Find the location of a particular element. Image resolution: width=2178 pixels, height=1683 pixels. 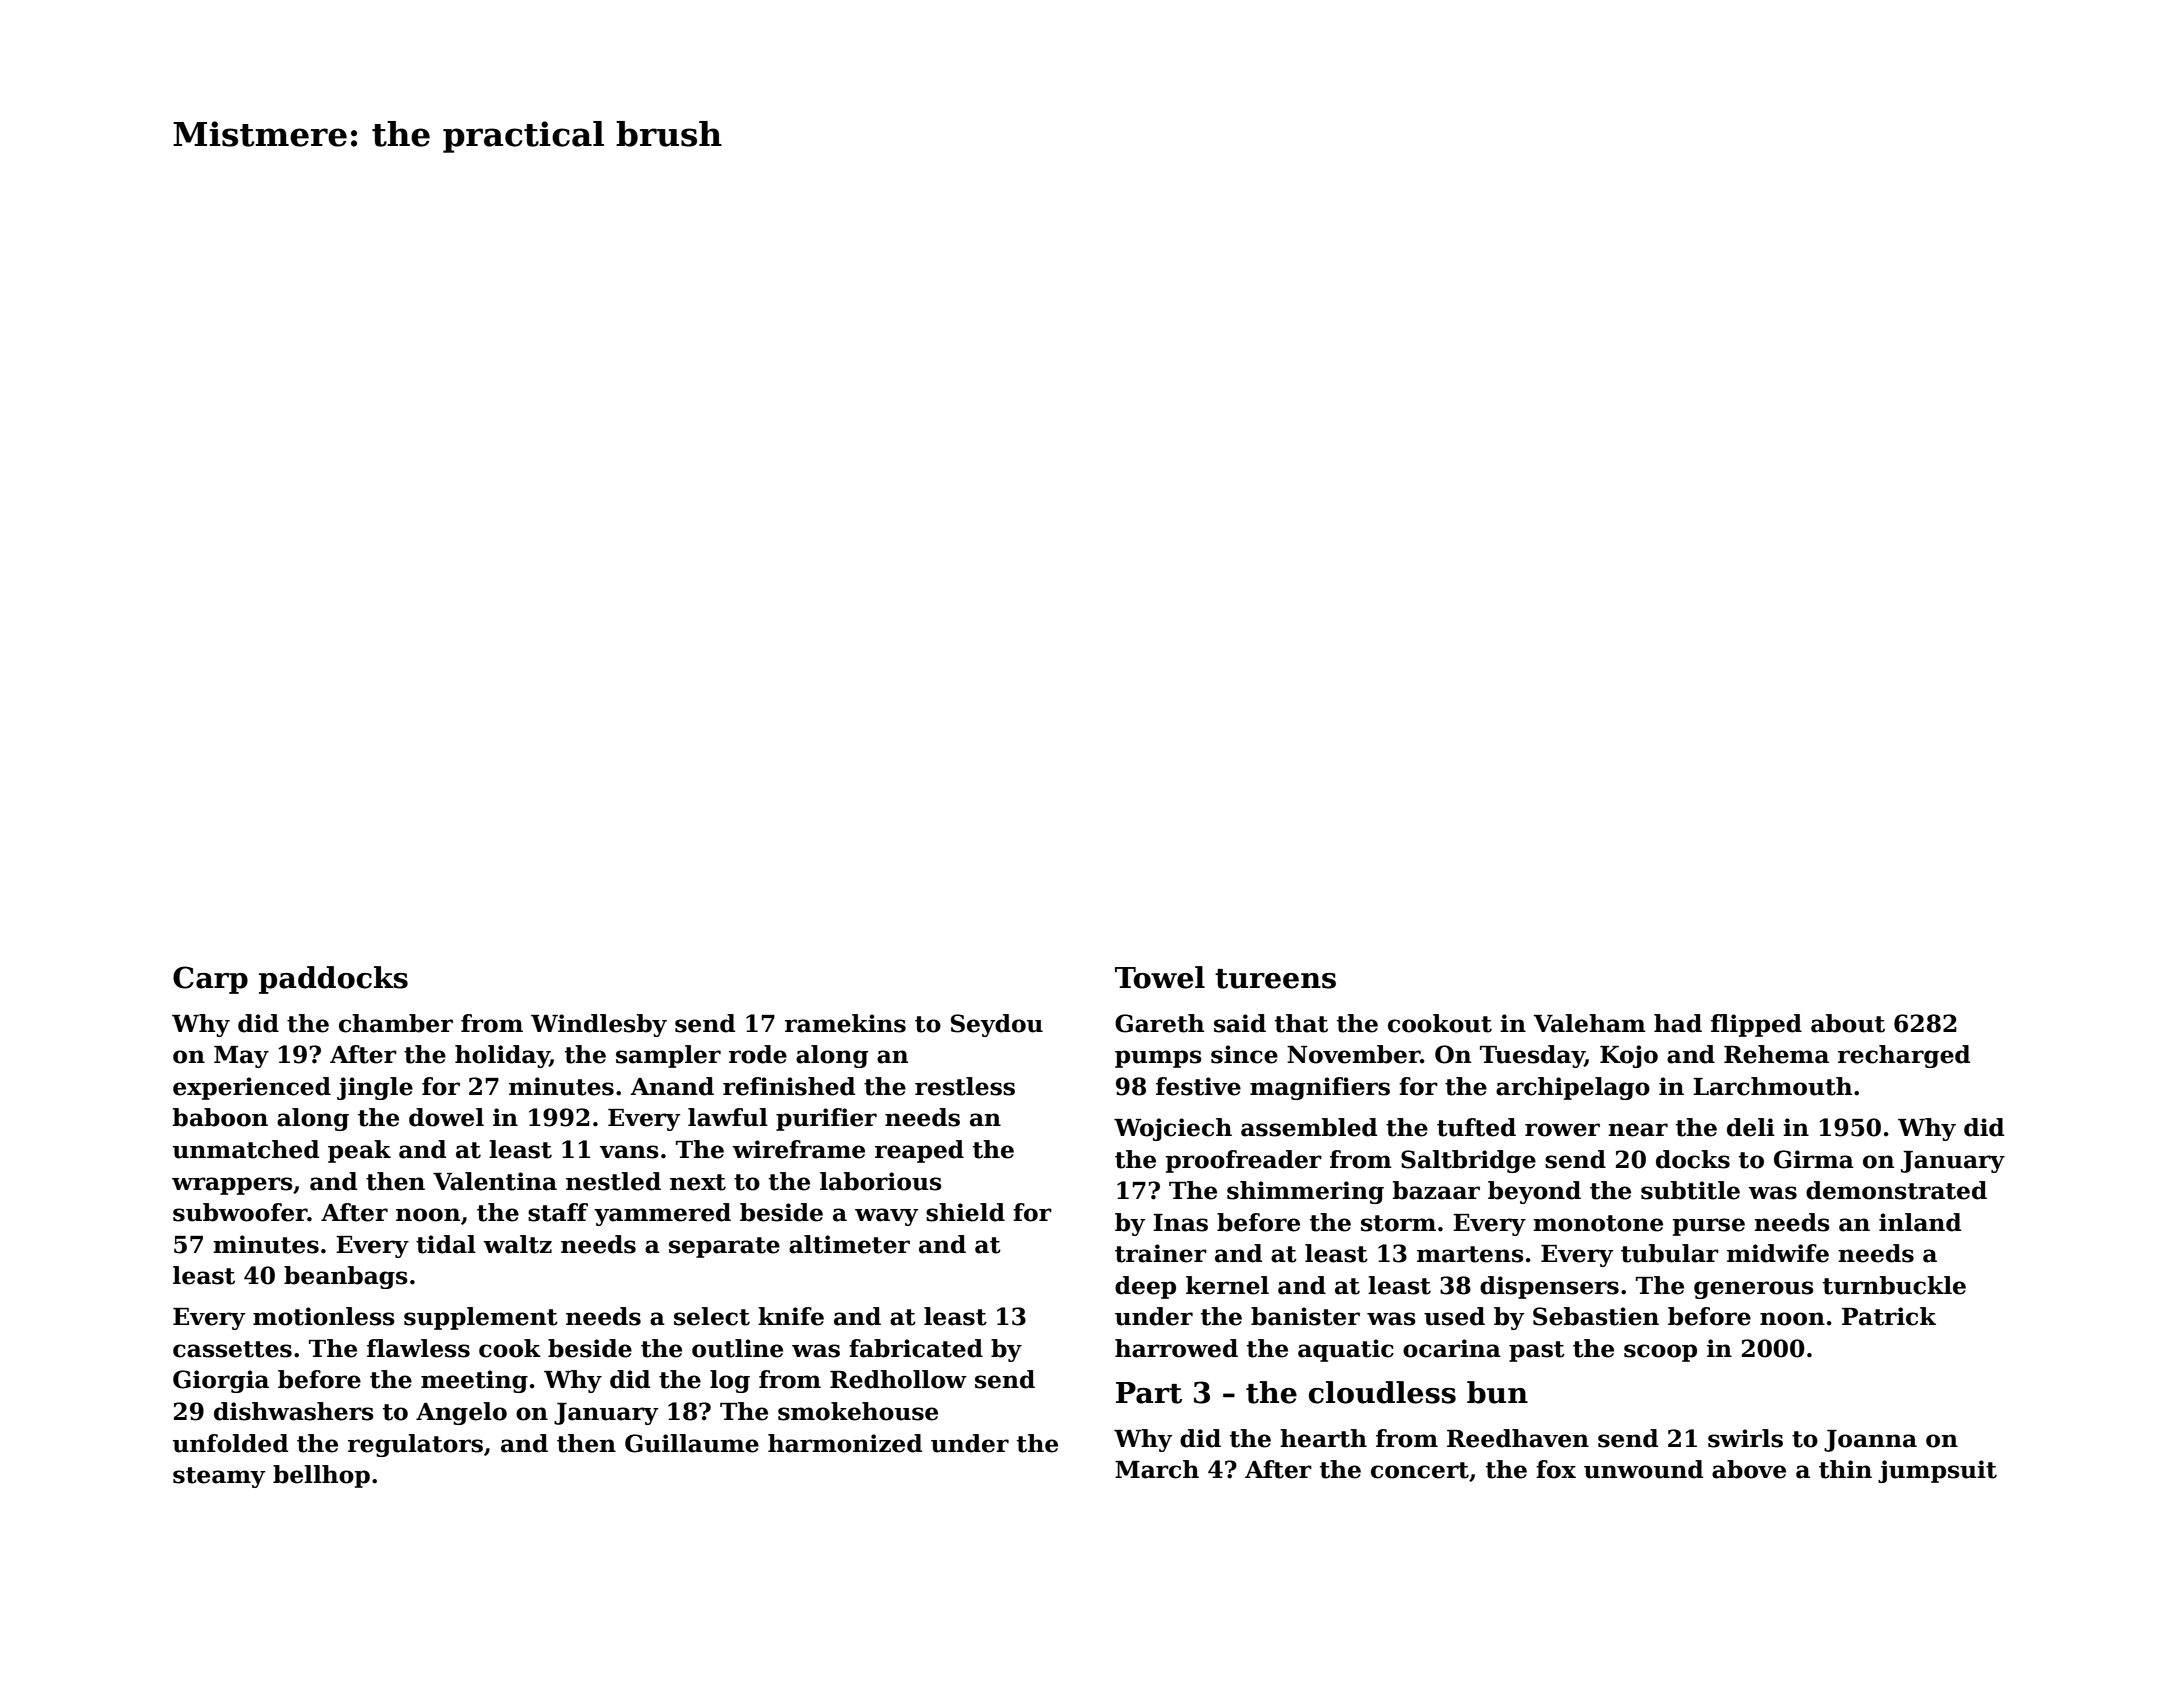

deep is located at coordinates (1145, 1287).
